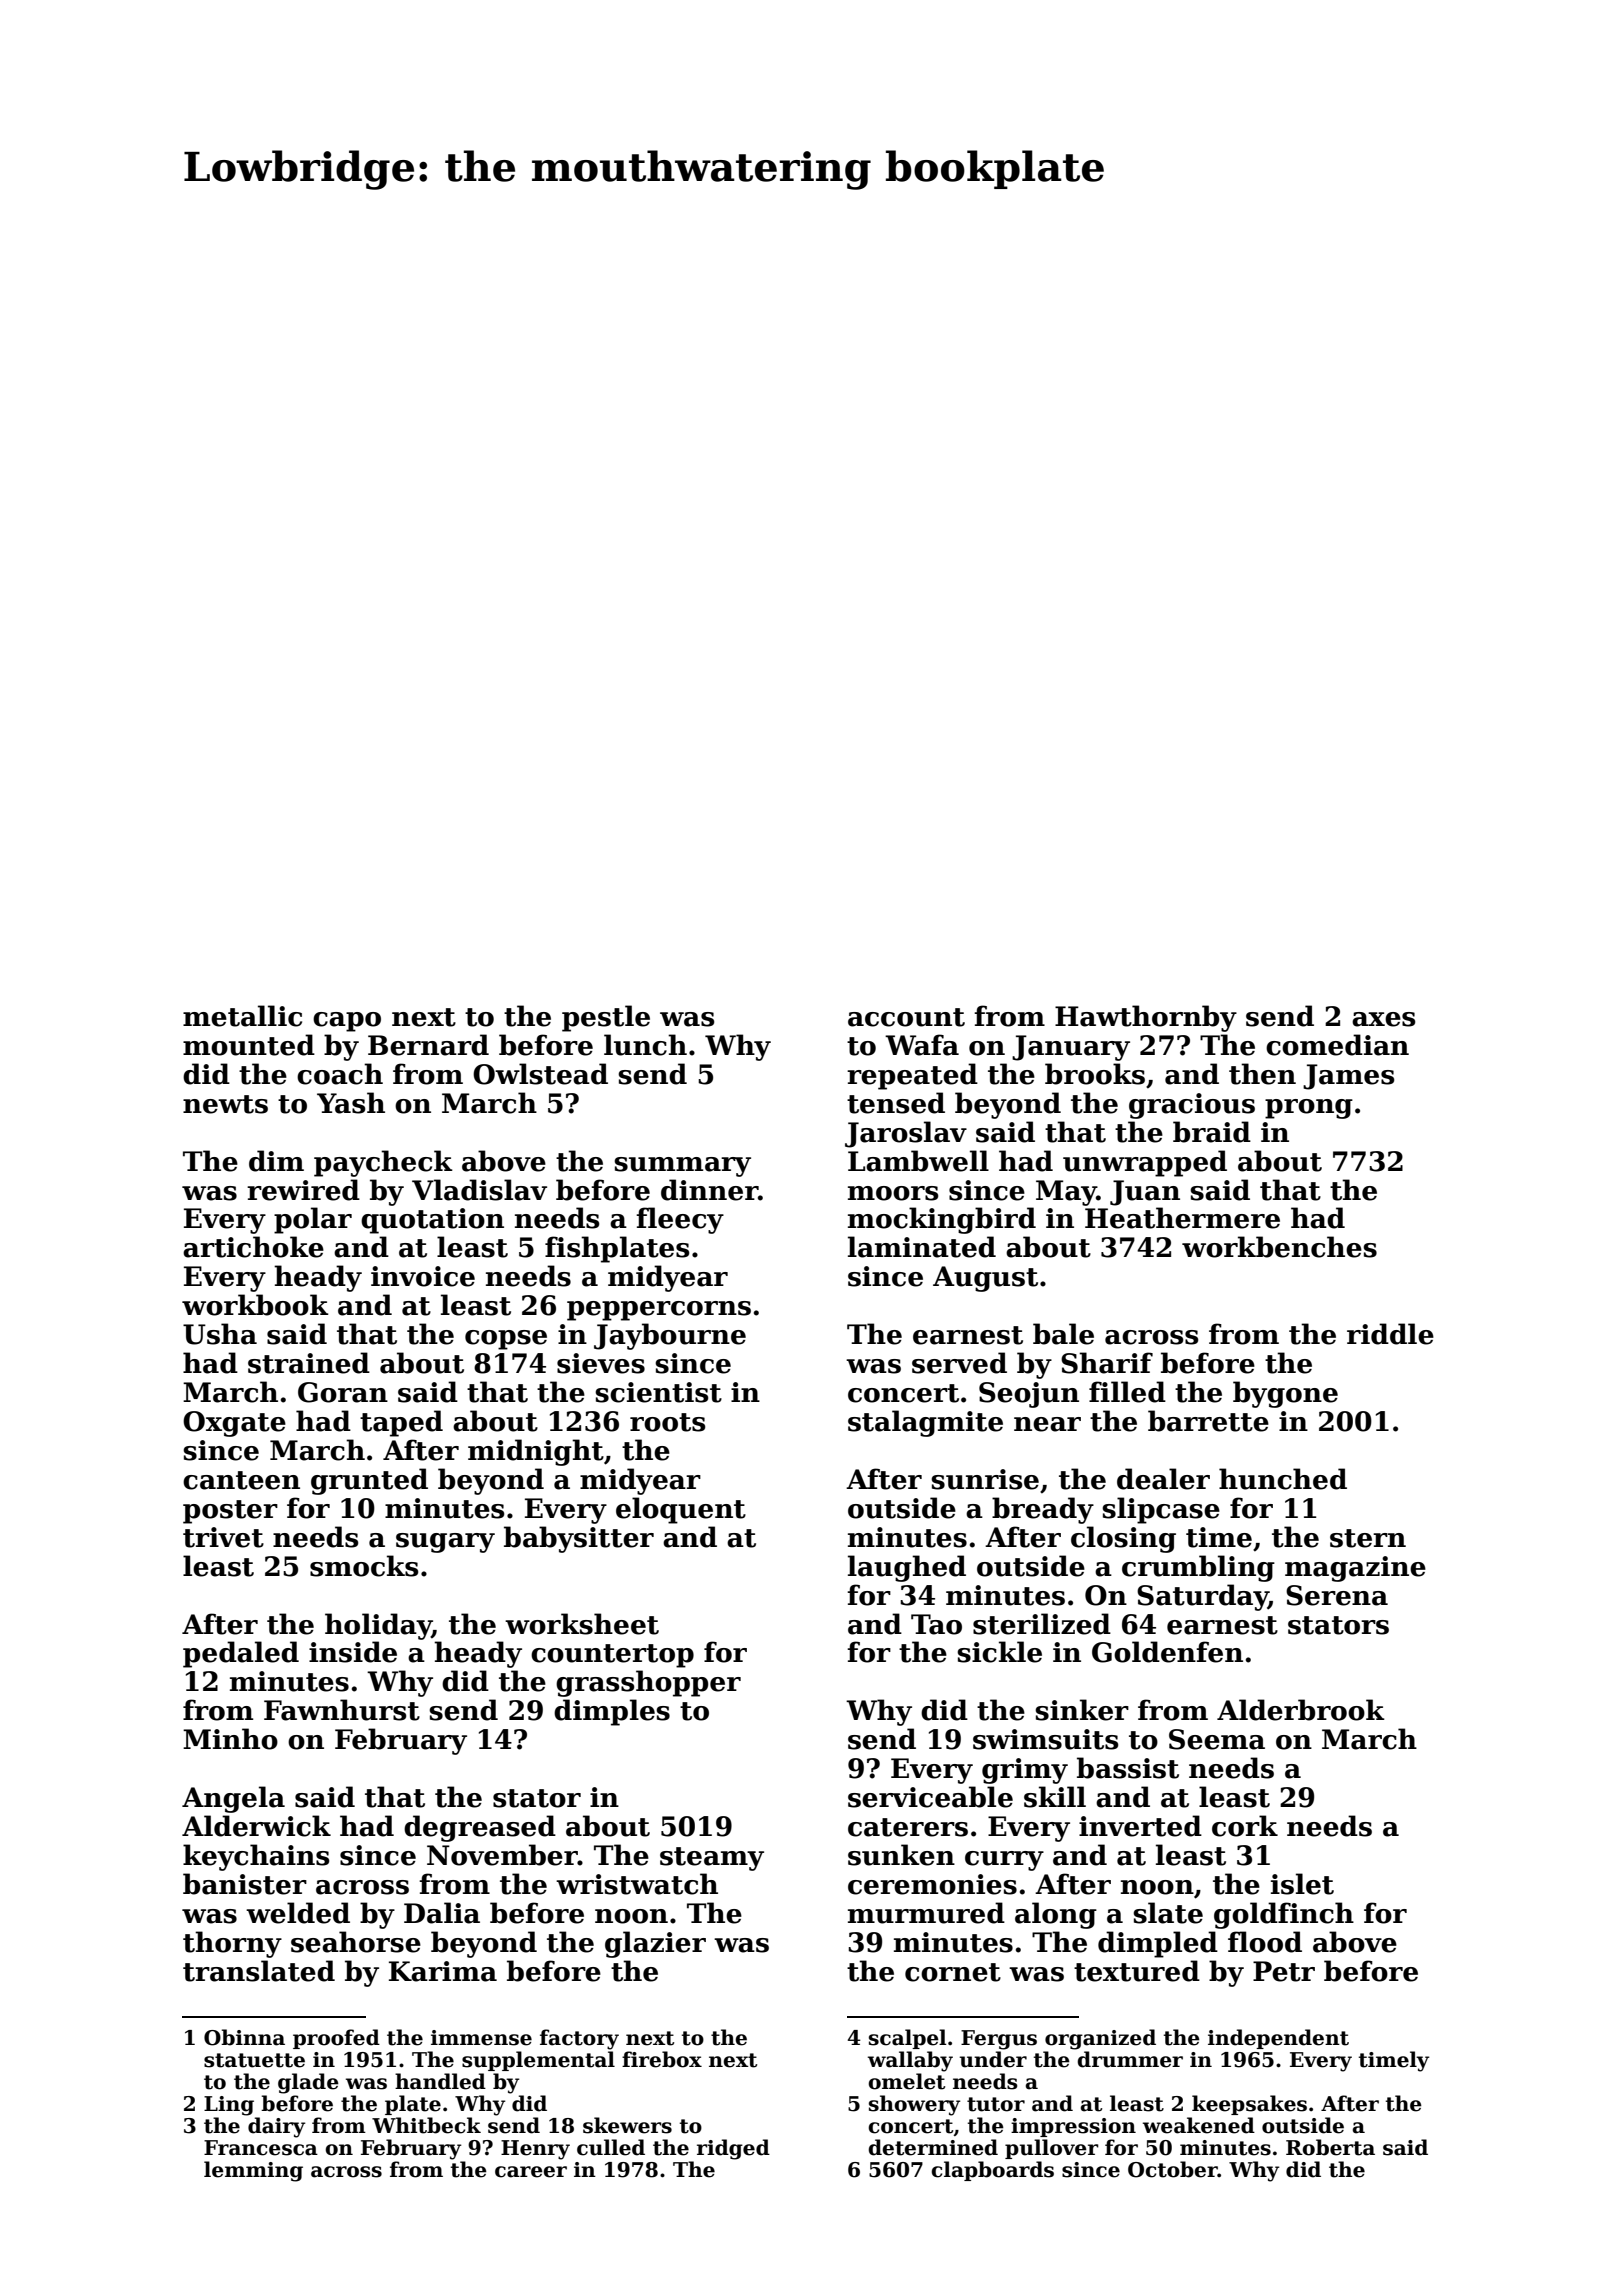 The image size is (1620, 2292). I want to click on Alderbrook, so click(1301, 1710).
